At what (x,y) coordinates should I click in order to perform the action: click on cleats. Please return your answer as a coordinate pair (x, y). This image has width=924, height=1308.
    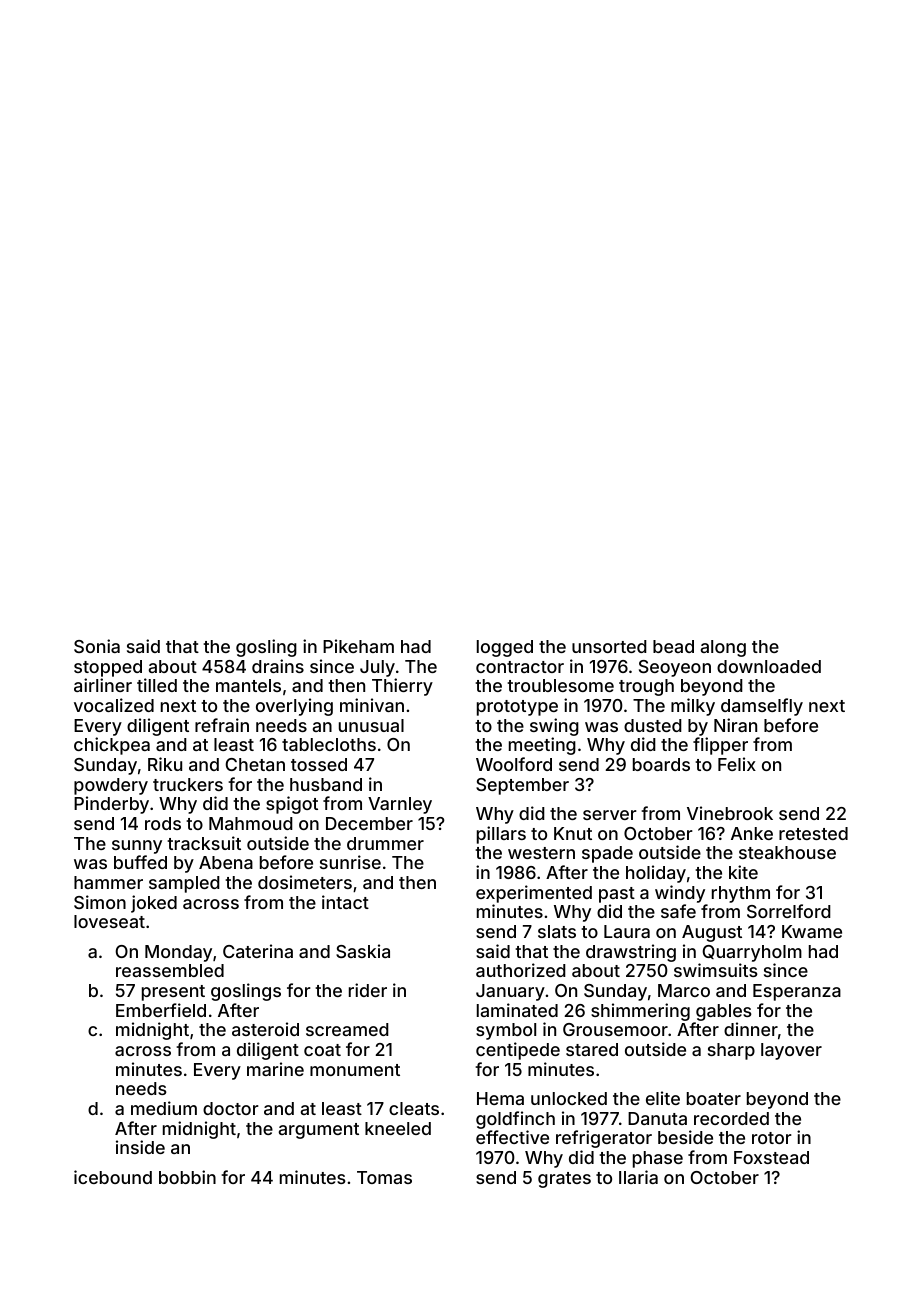
    Looking at the image, I should click on (414, 1108).
